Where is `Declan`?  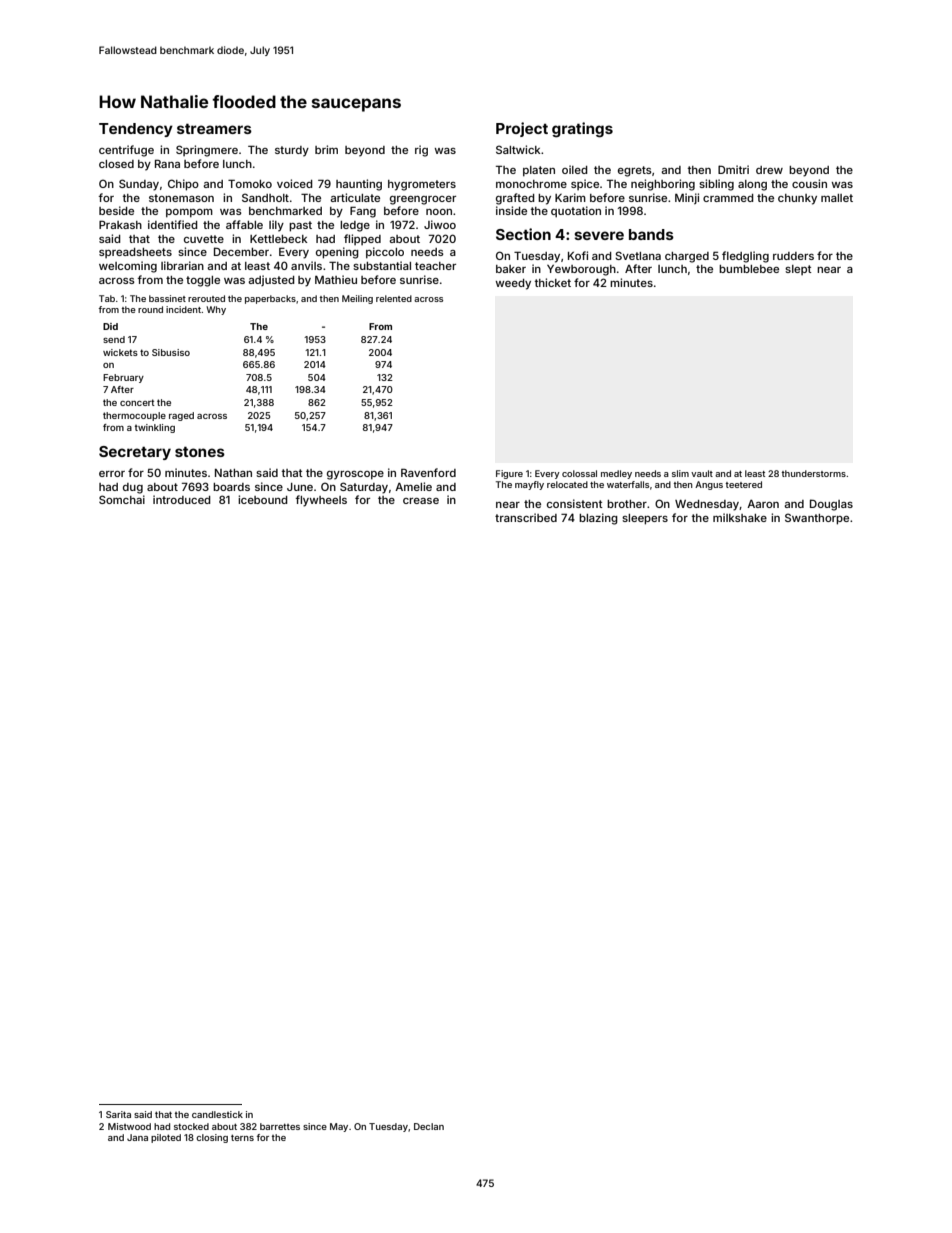 Declan is located at coordinates (429, 1126).
